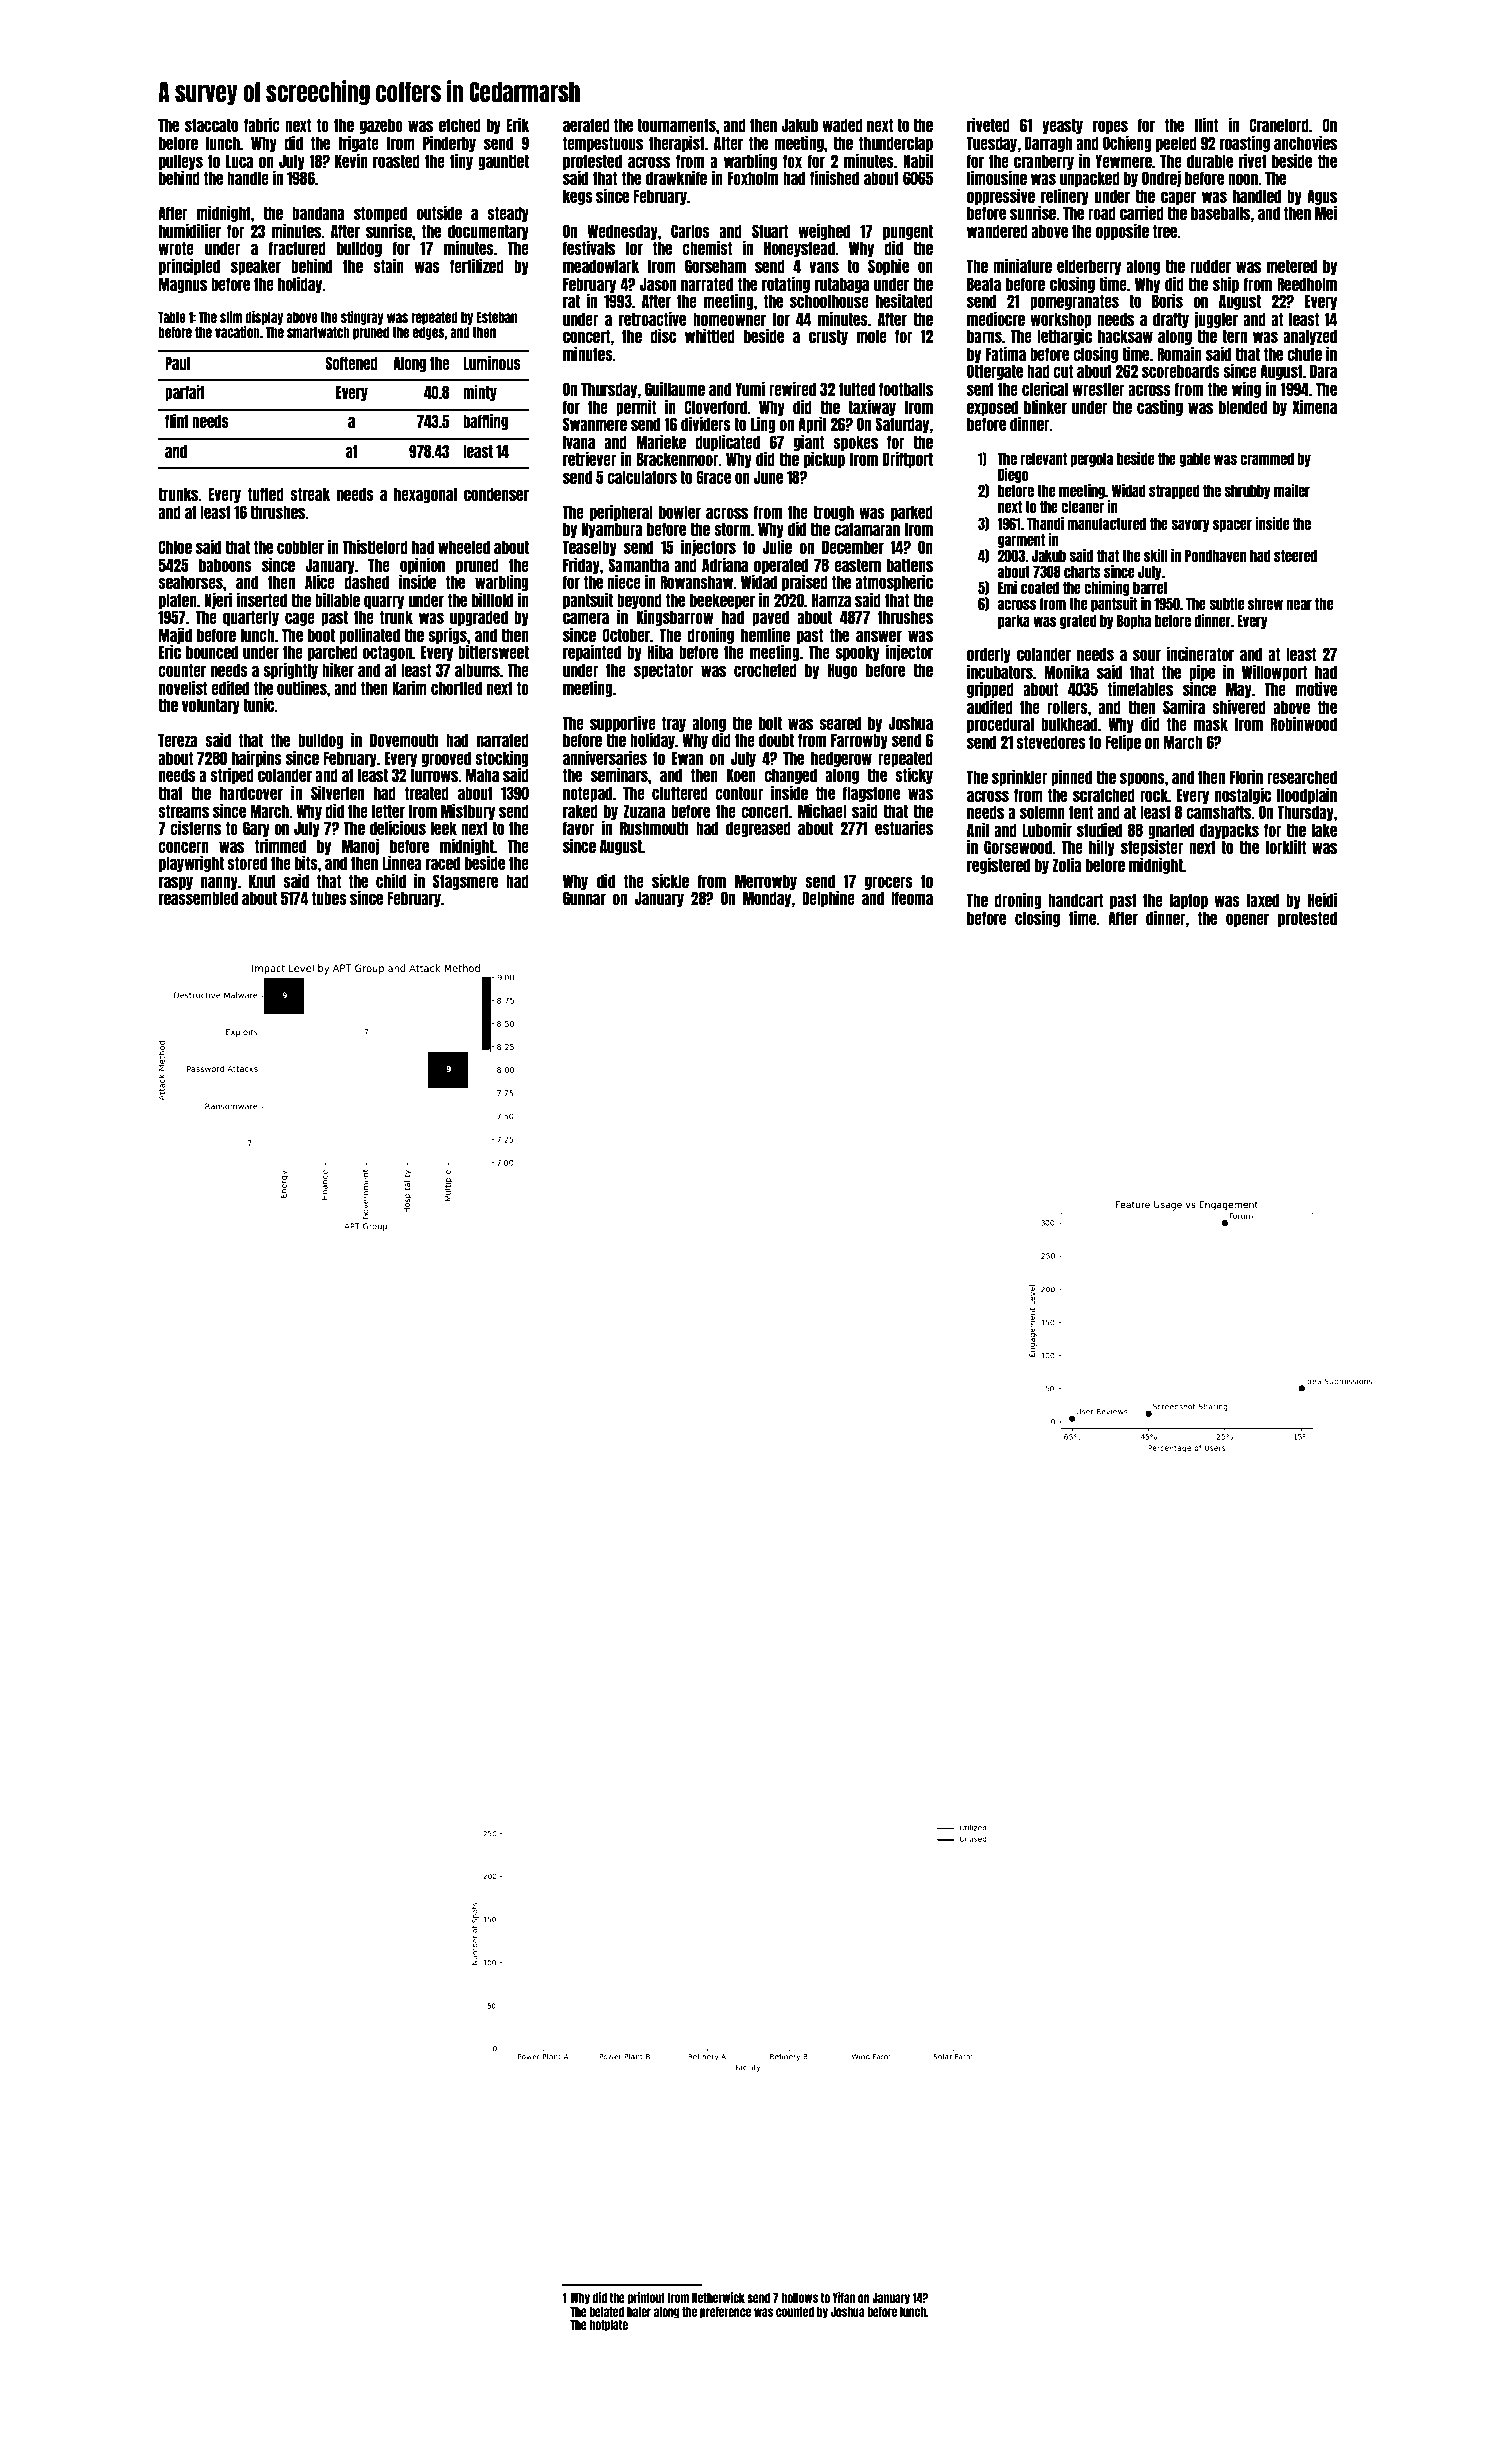 This page has height=2464, width=1496. Describe the element at coordinates (1247, 920) in the page. I see `opener` at that location.
